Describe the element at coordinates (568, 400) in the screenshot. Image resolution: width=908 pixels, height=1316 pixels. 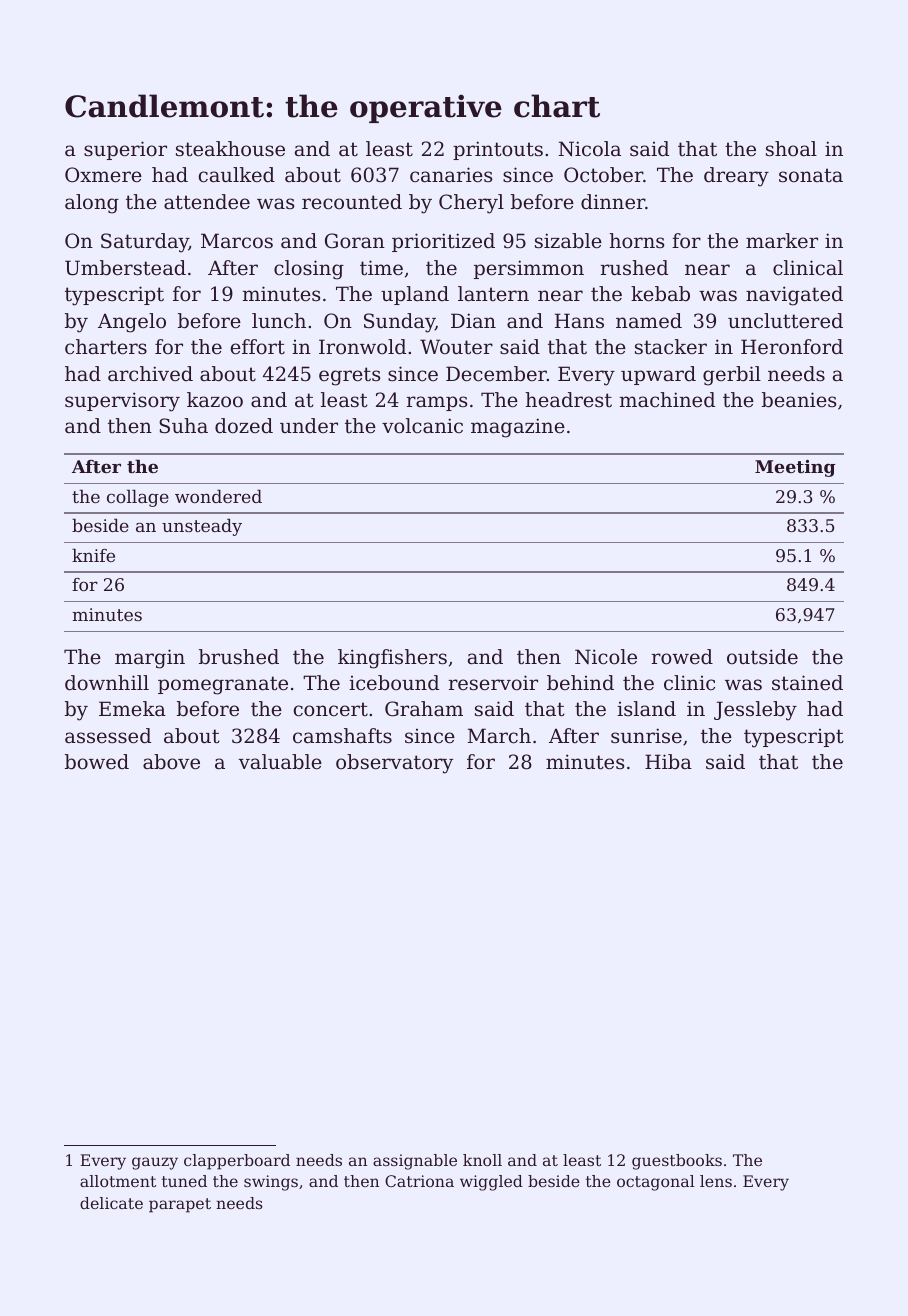
I see `headrest` at that location.
